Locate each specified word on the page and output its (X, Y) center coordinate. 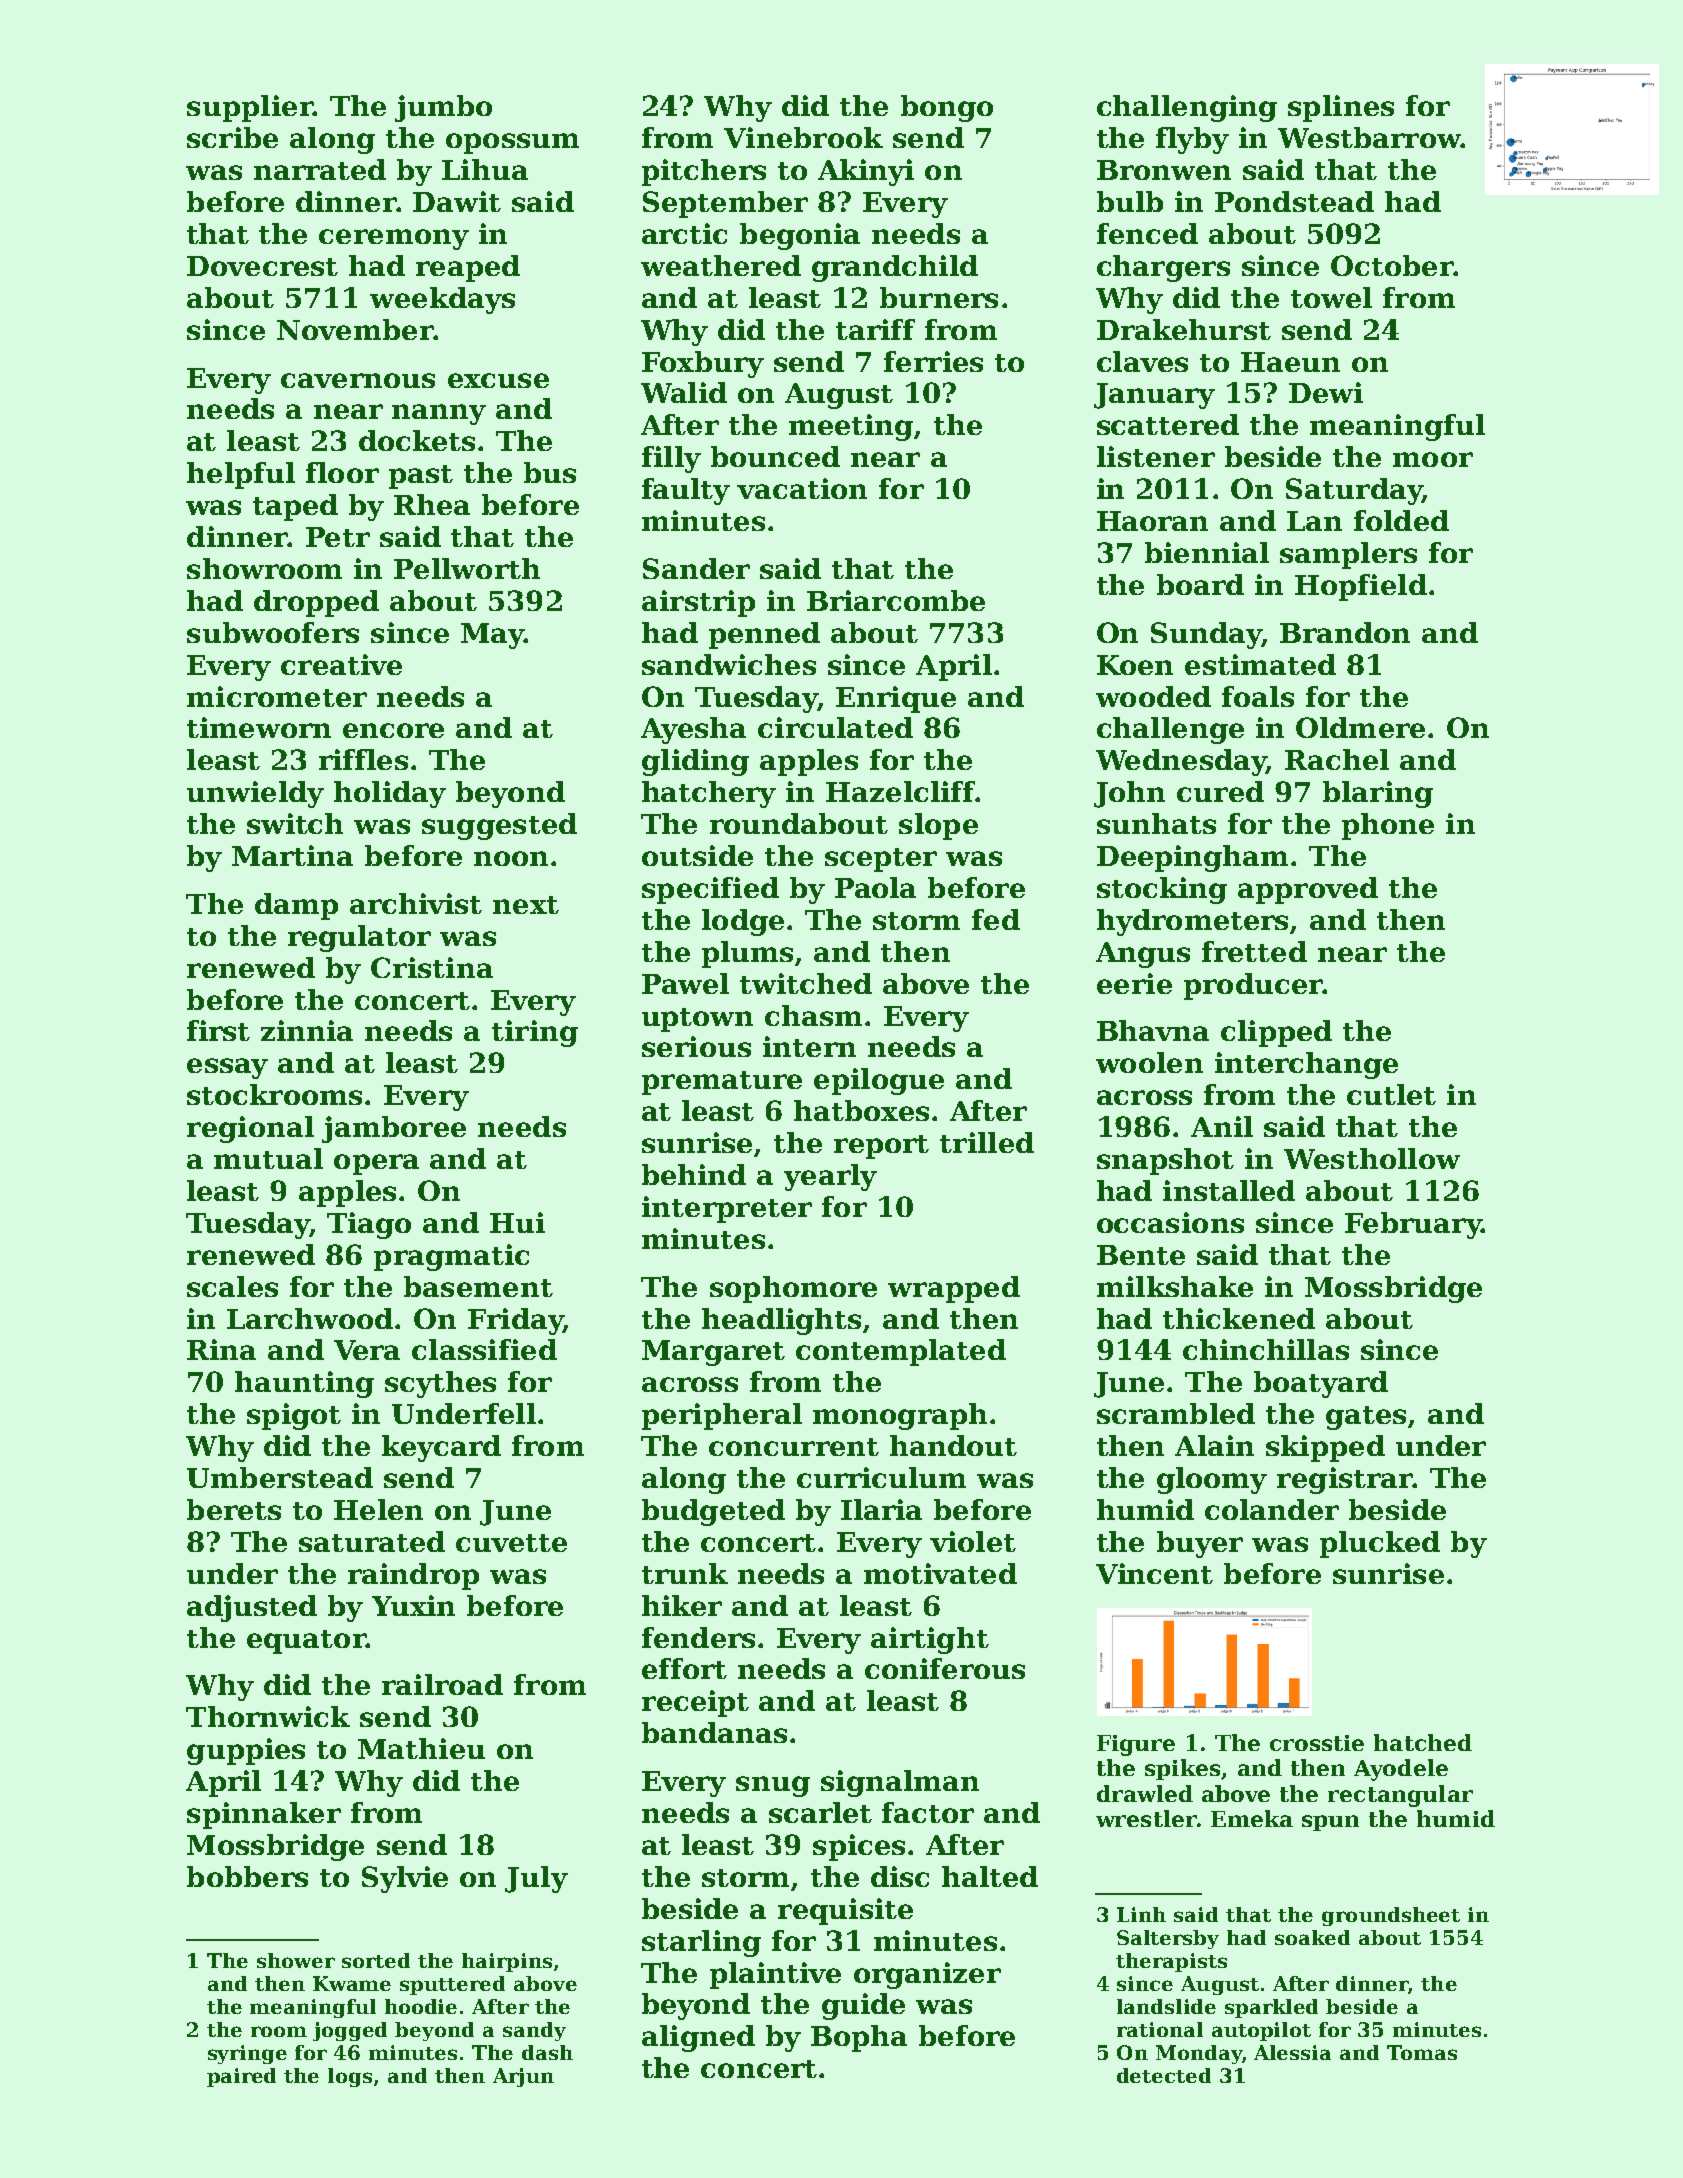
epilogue (879, 1081)
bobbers (247, 1876)
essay (227, 1068)
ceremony (394, 239)
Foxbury (703, 364)
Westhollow (1372, 1158)
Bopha (859, 2038)
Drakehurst (1184, 329)
